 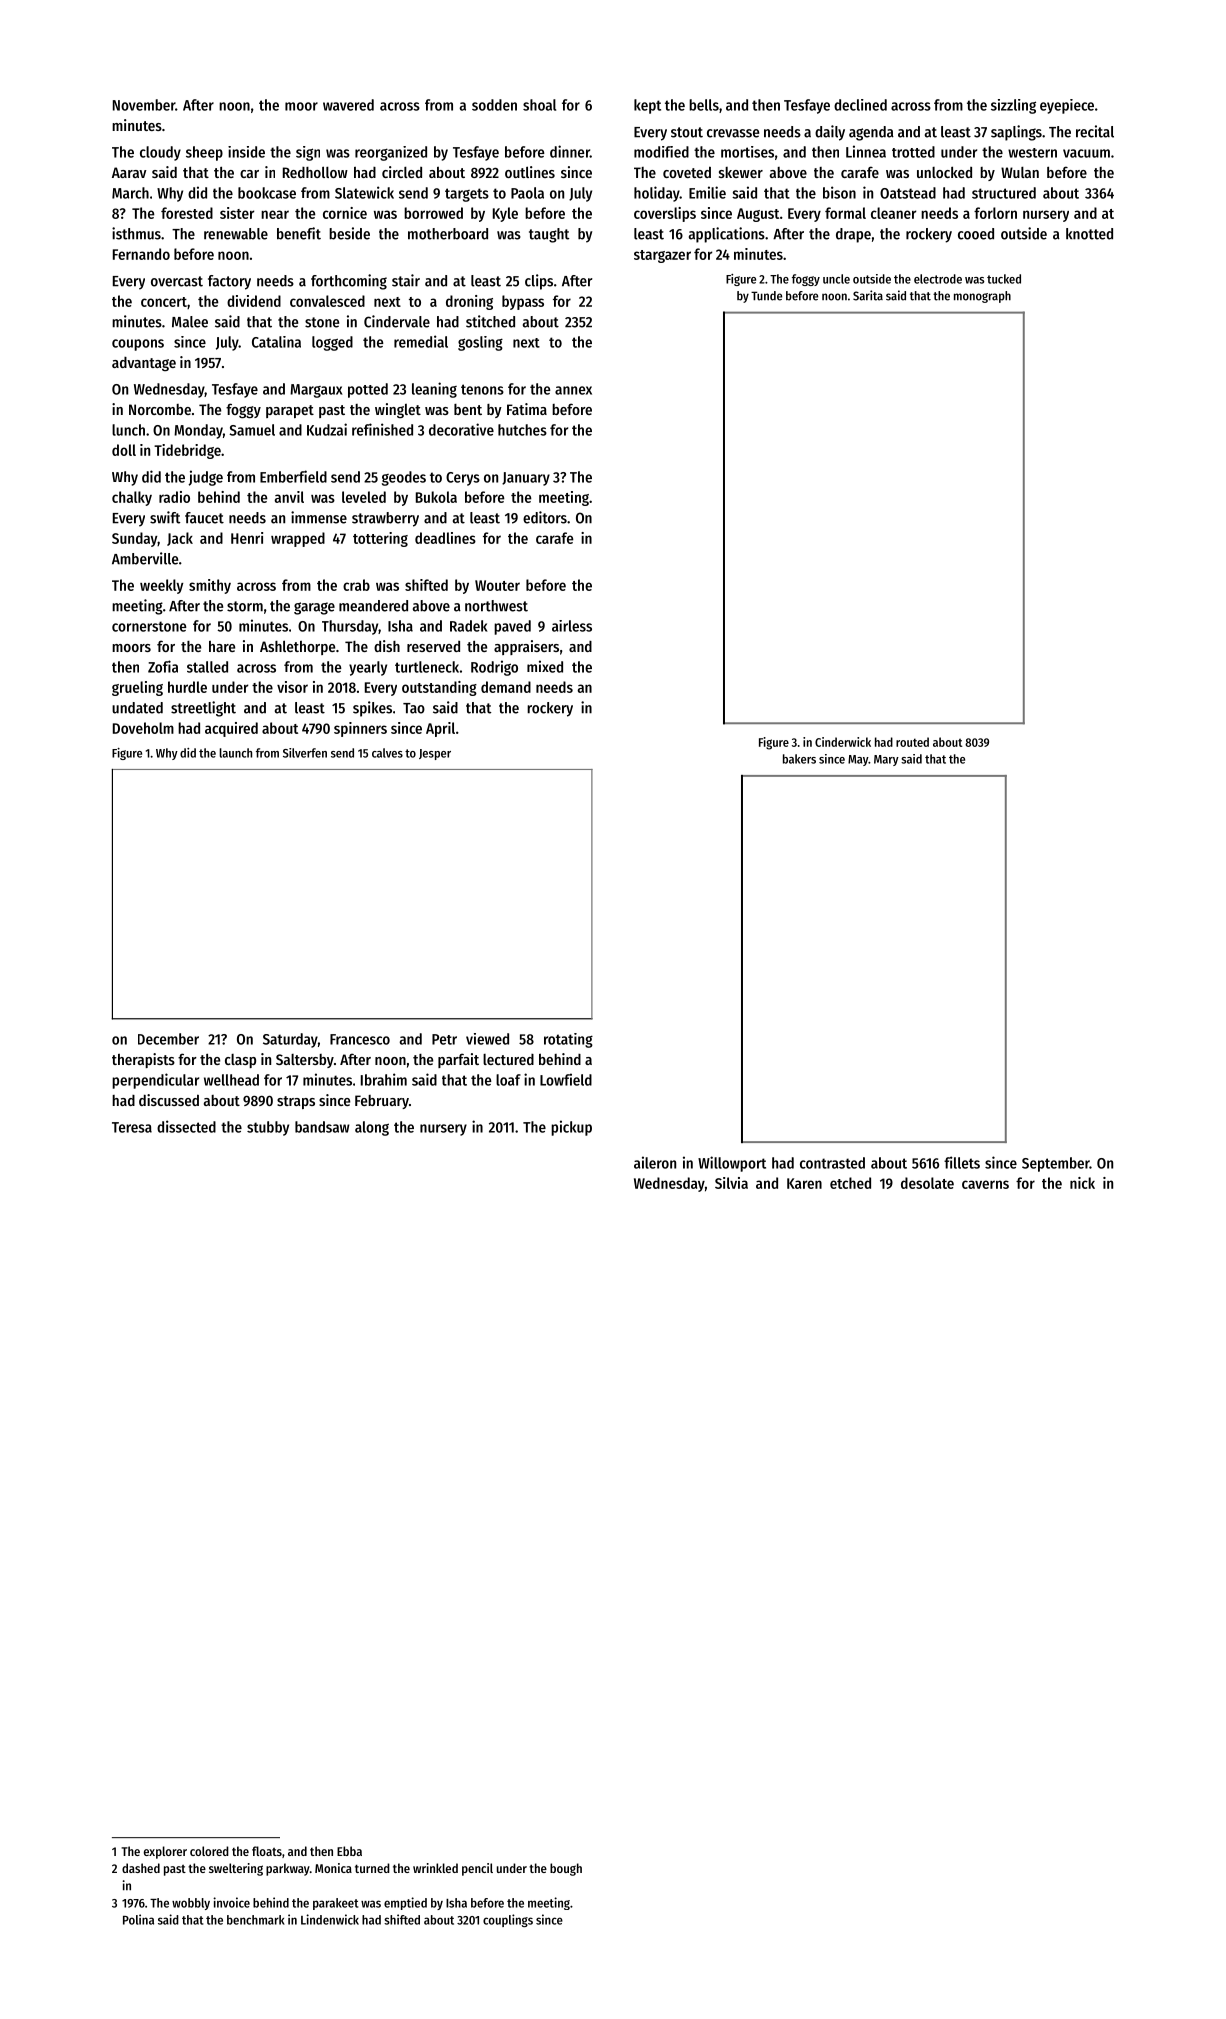 What do you see at coordinates (162, 586) in the screenshot?
I see `weekly` at bounding box center [162, 586].
